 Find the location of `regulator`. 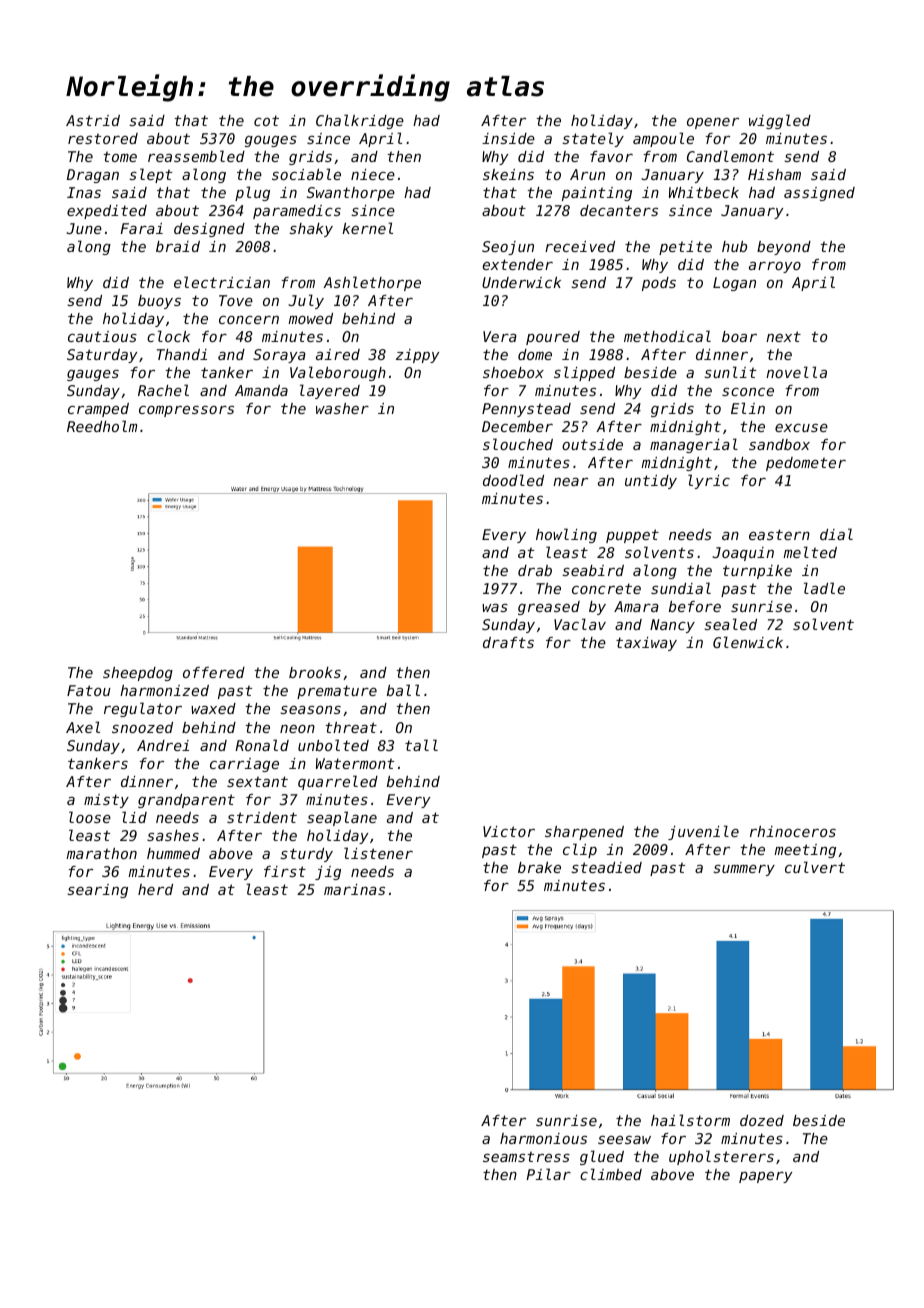

regulator is located at coordinates (143, 709).
